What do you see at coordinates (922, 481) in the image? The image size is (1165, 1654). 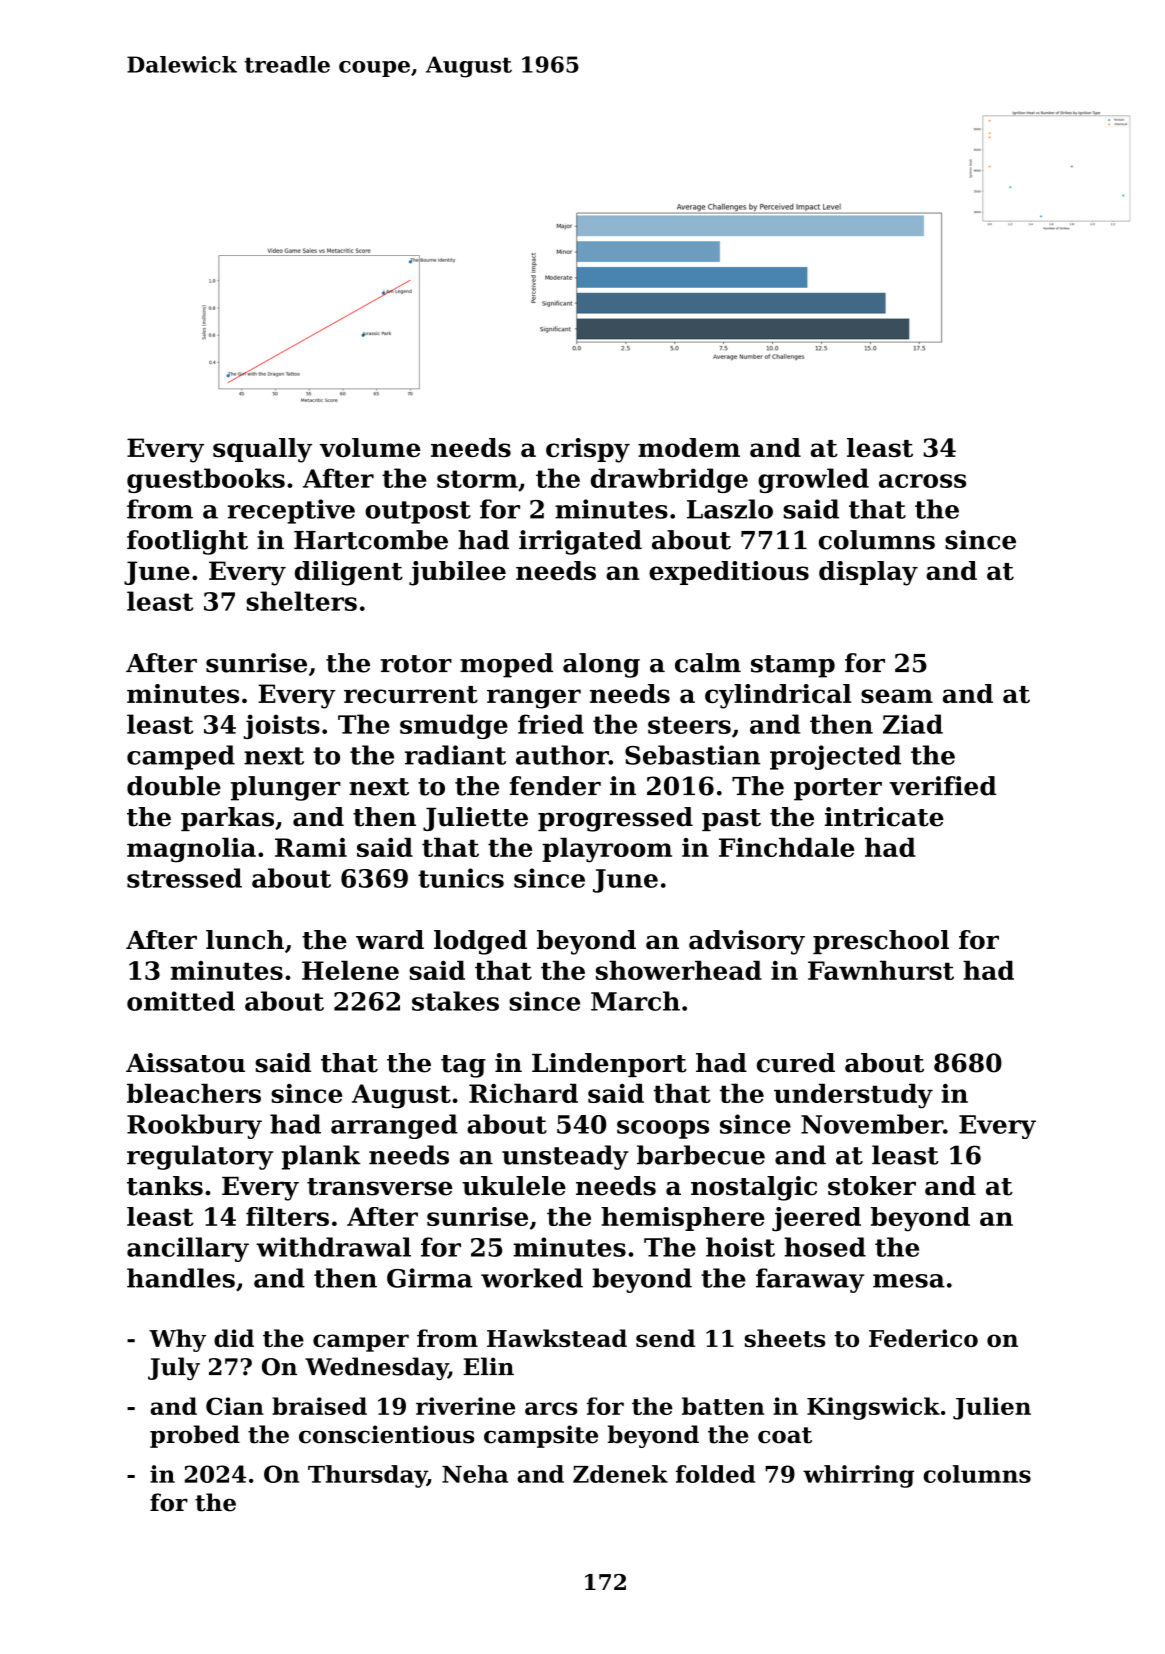 I see `across` at bounding box center [922, 481].
